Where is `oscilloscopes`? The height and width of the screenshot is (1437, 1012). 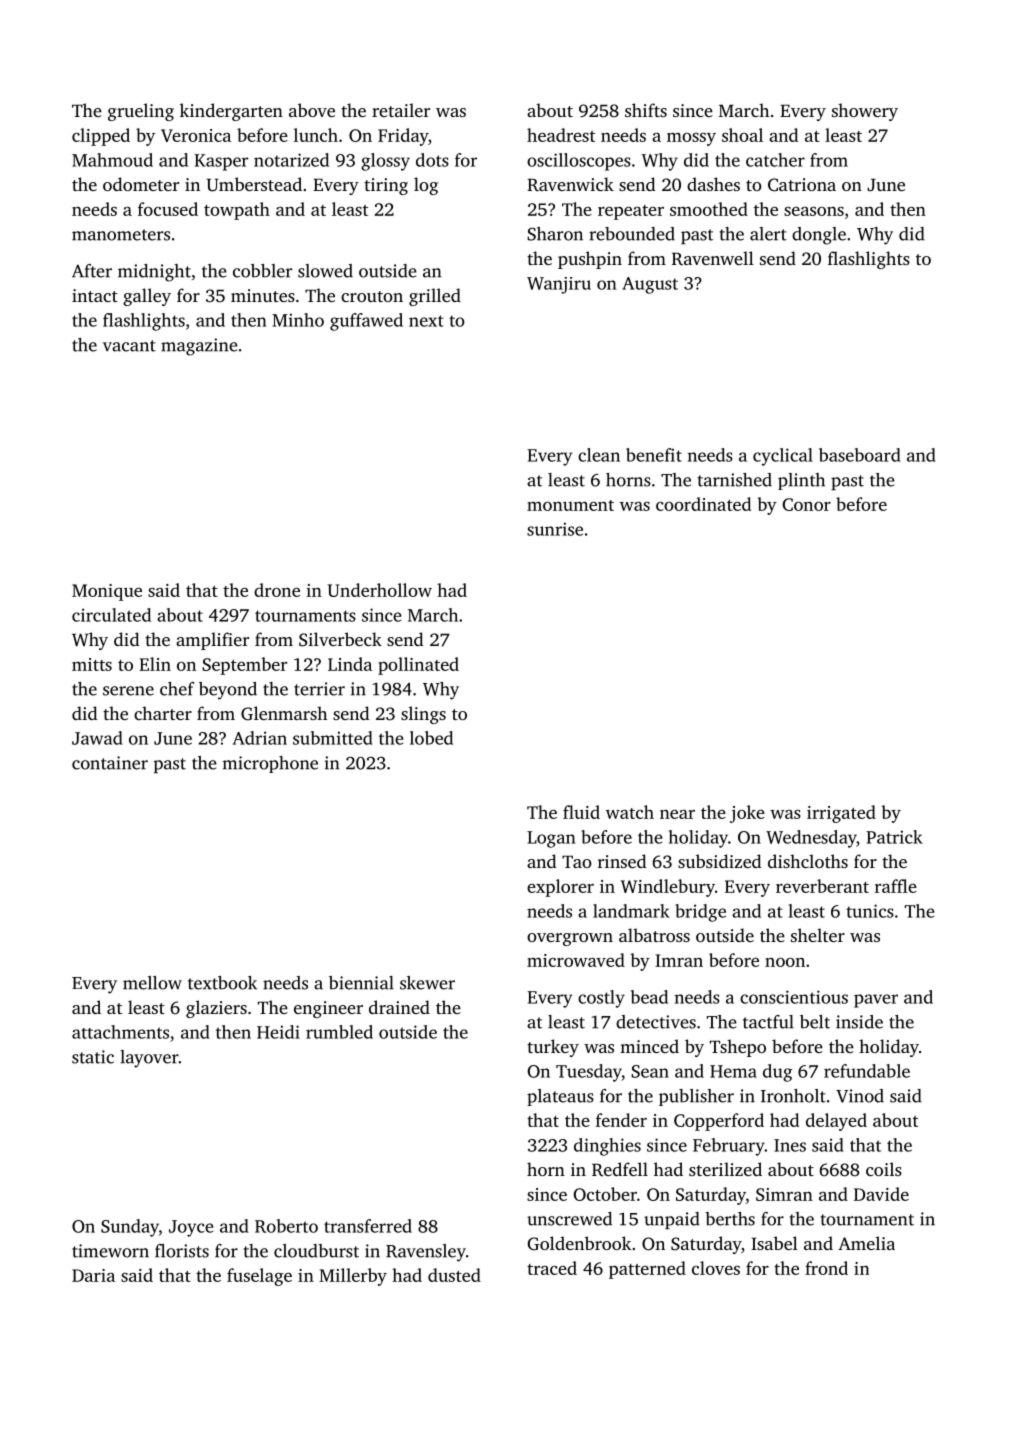 oscilloscopes is located at coordinates (579, 162).
